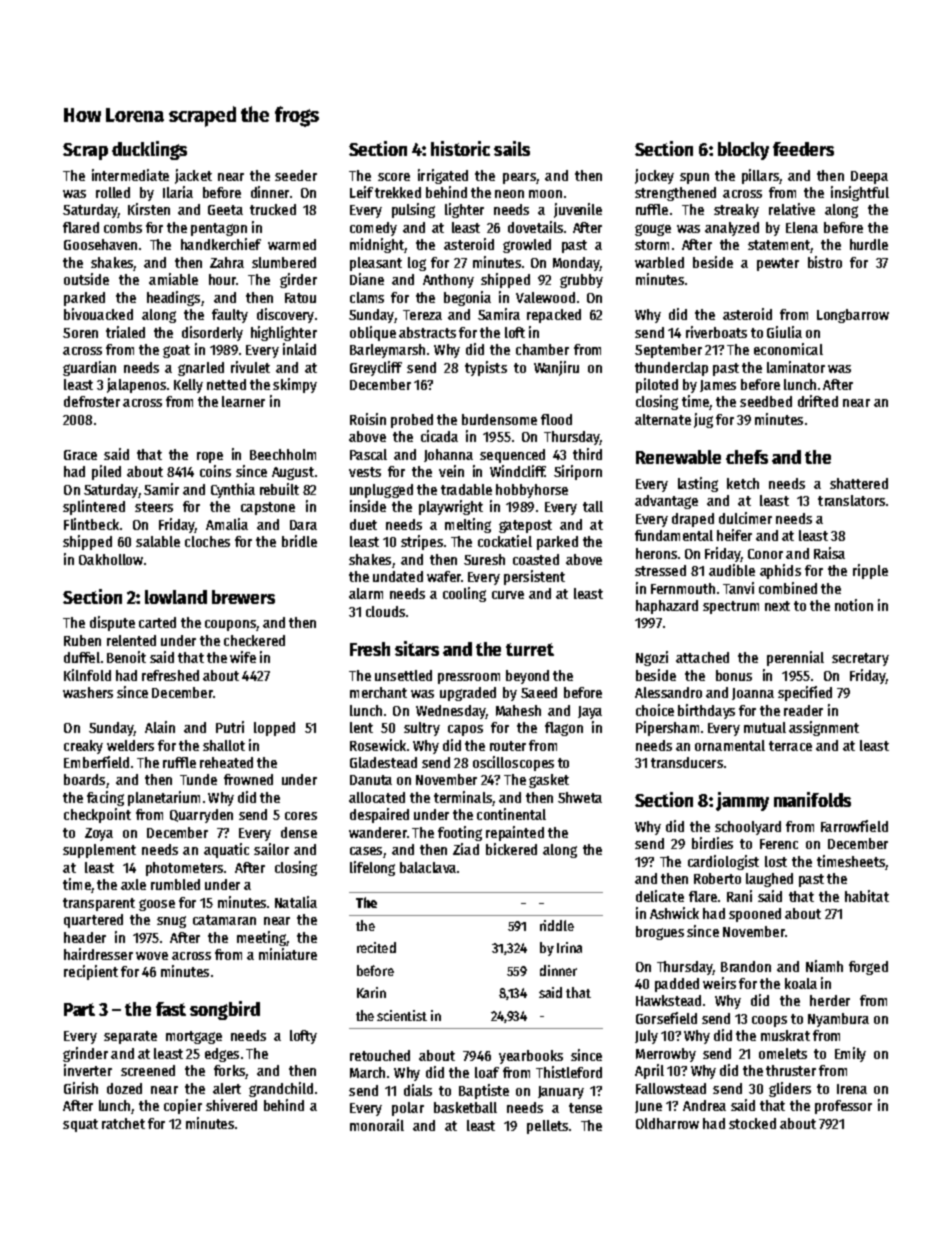 The height and width of the screenshot is (1233, 952). What do you see at coordinates (428, 867) in the screenshot?
I see `balaclava` at bounding box center [428, 867].
